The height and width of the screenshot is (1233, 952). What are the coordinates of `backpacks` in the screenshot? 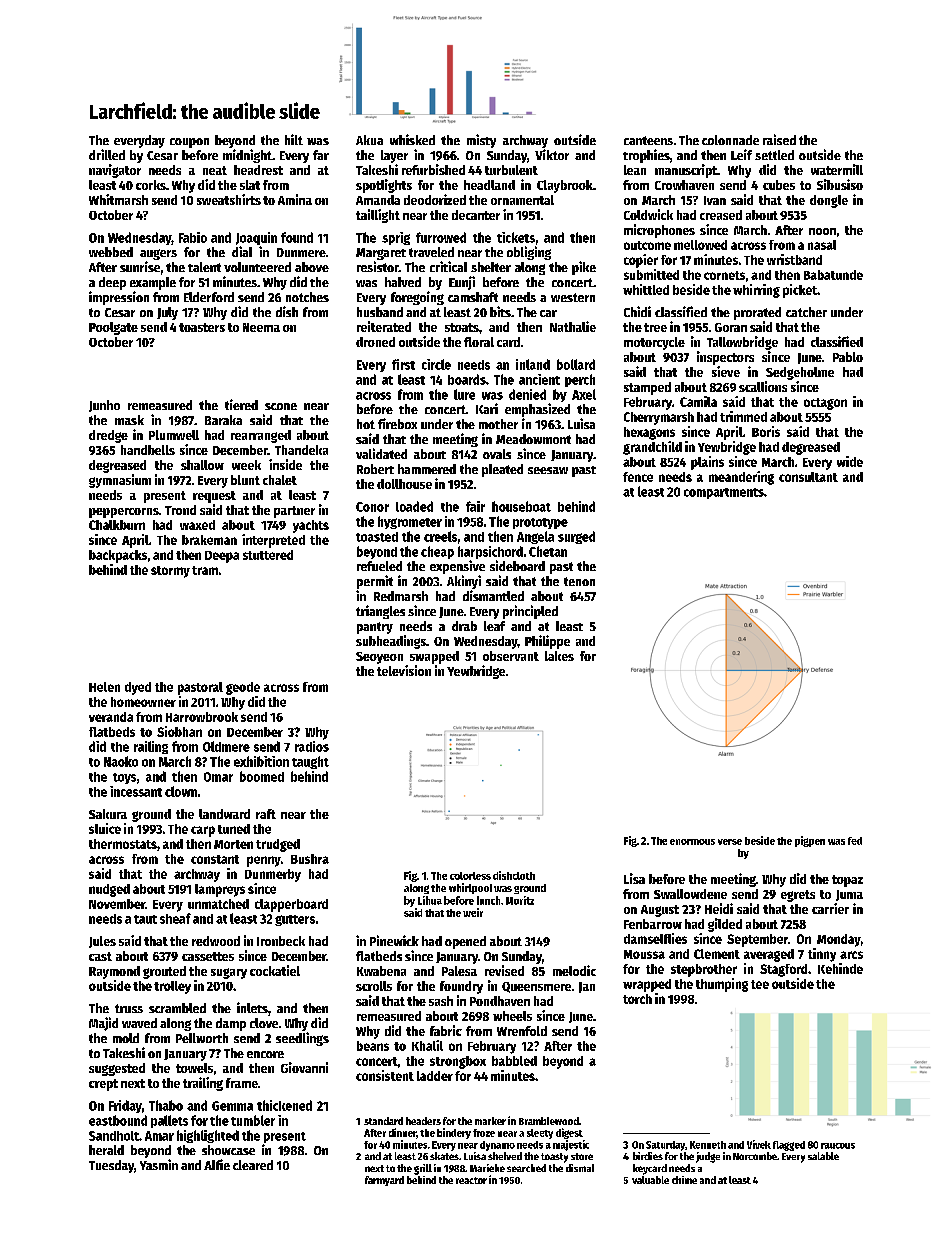 It's located at (118, 556).
